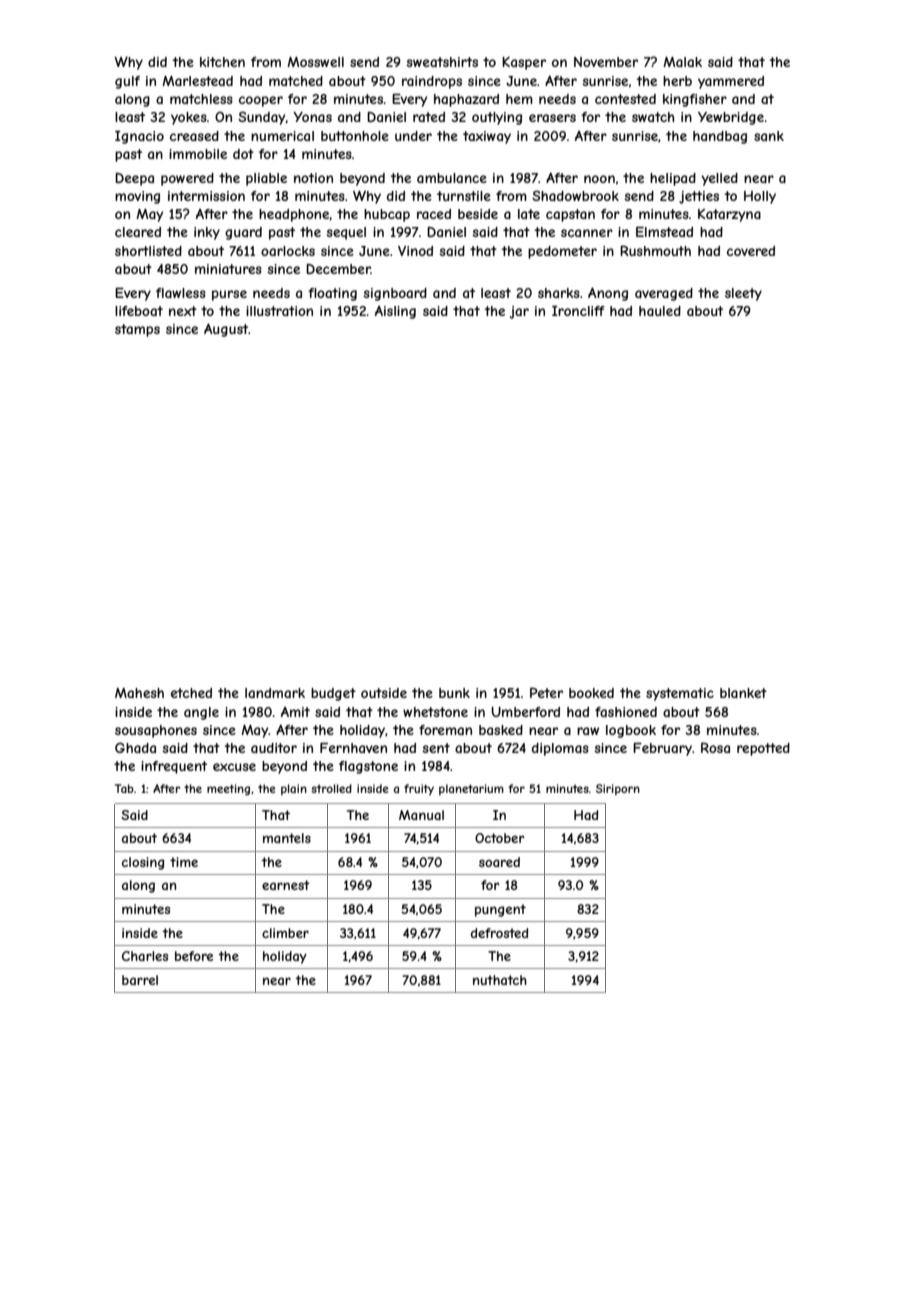 The width and height of the screenshot is (908, 1316). I want to click on sleety, so click(743, 294).
